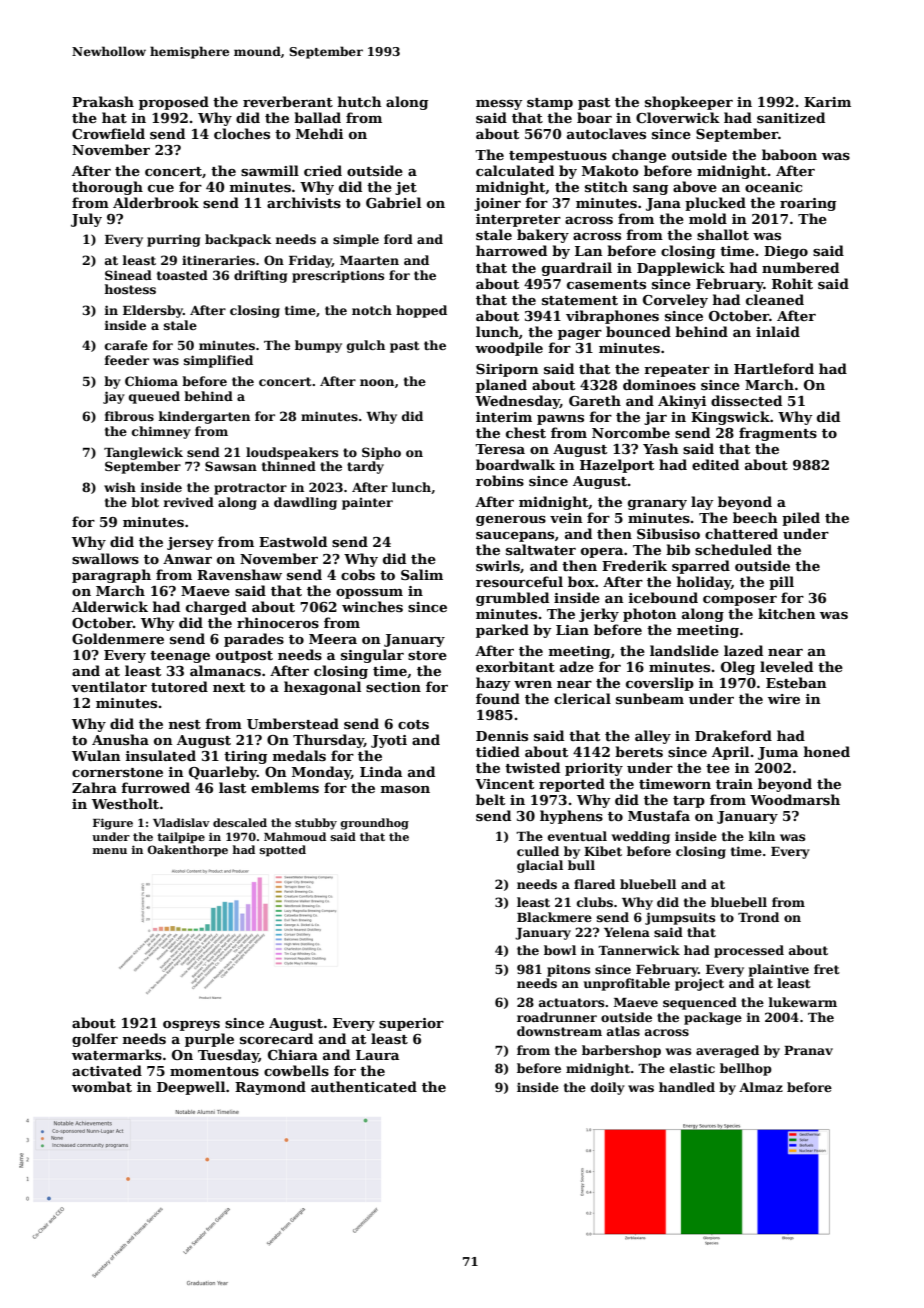 The image size is (924, 1308). What do you see at coordinates (550, 104) in the page?
I see `stamp` at bounding box center [550, 104].
